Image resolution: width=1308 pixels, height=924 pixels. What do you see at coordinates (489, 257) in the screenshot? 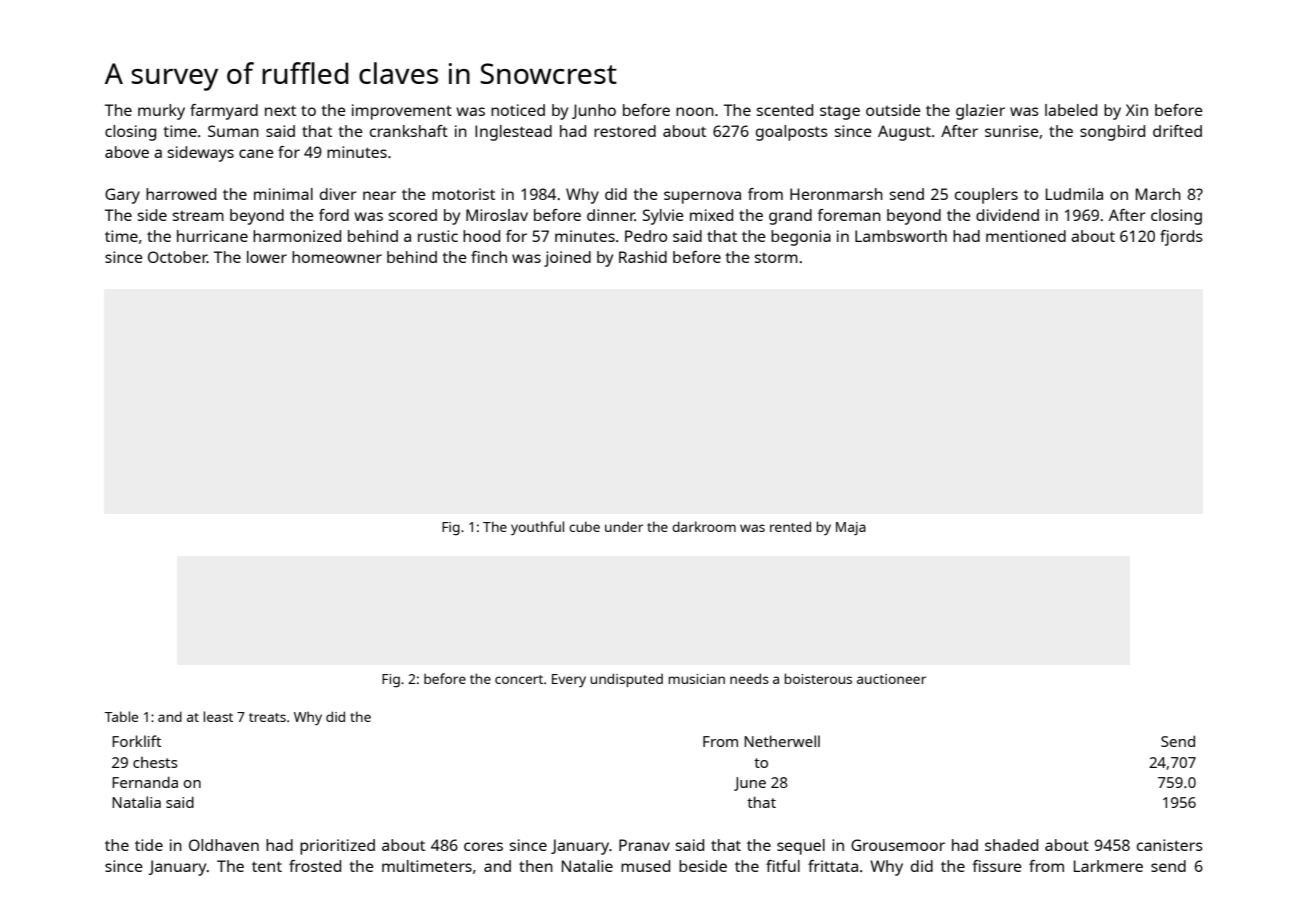
I see `finch` at bounding box center [489, 257].
